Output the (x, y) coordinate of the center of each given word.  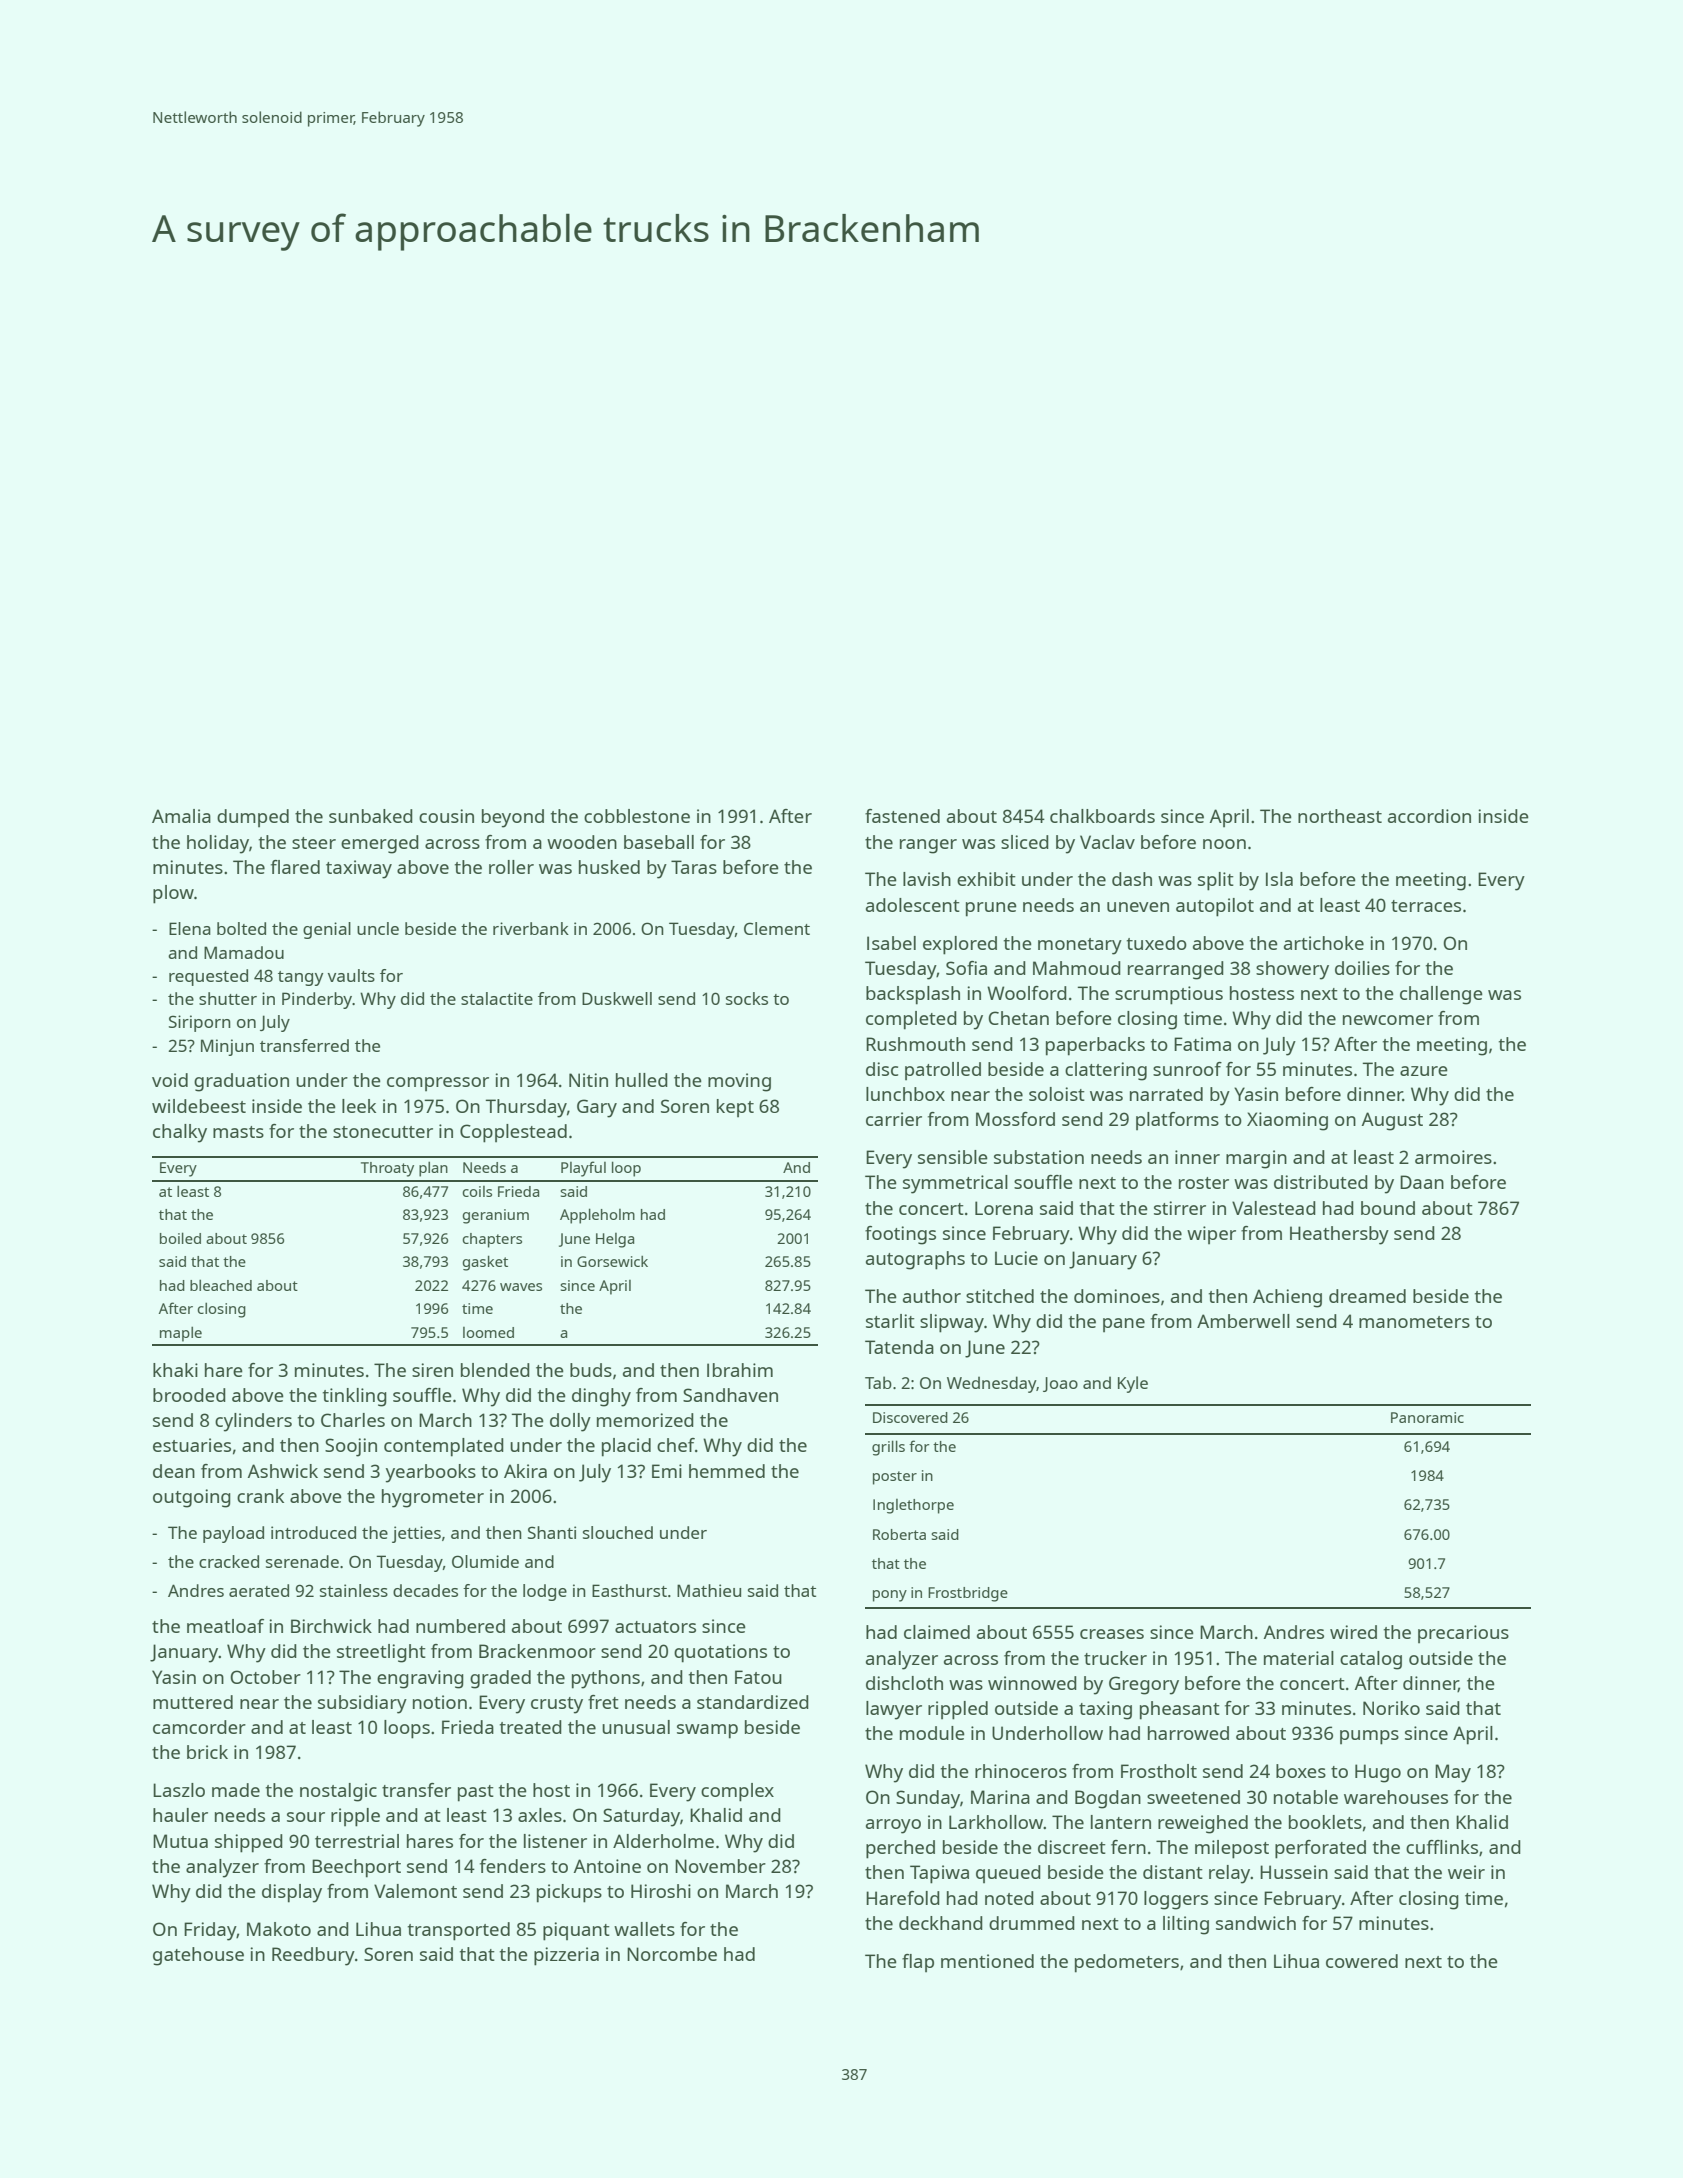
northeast (1340, 816)
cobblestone (637, 816)
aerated (259, 1590)
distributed (1321, 1182)
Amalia (181, 816)
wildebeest (199, 1106)
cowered (1362, 1961)
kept (735, 1108)
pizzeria (566, 1956)
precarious (1463, 1634)
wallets (644, 1929)
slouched (618, 1532)
